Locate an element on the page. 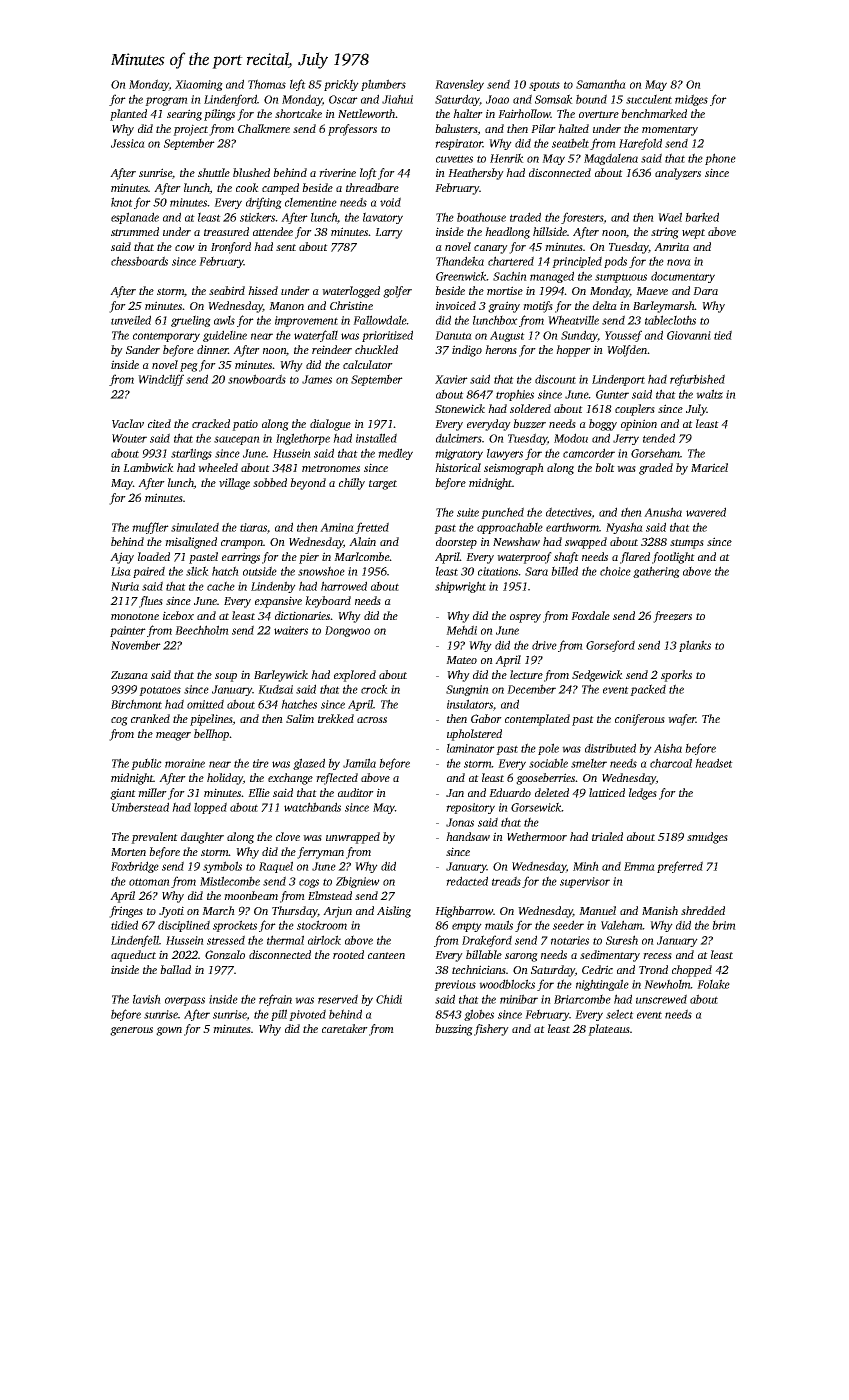 This page has height=1400, width=849. Dongwoo is located at coordinates (347, 631).
